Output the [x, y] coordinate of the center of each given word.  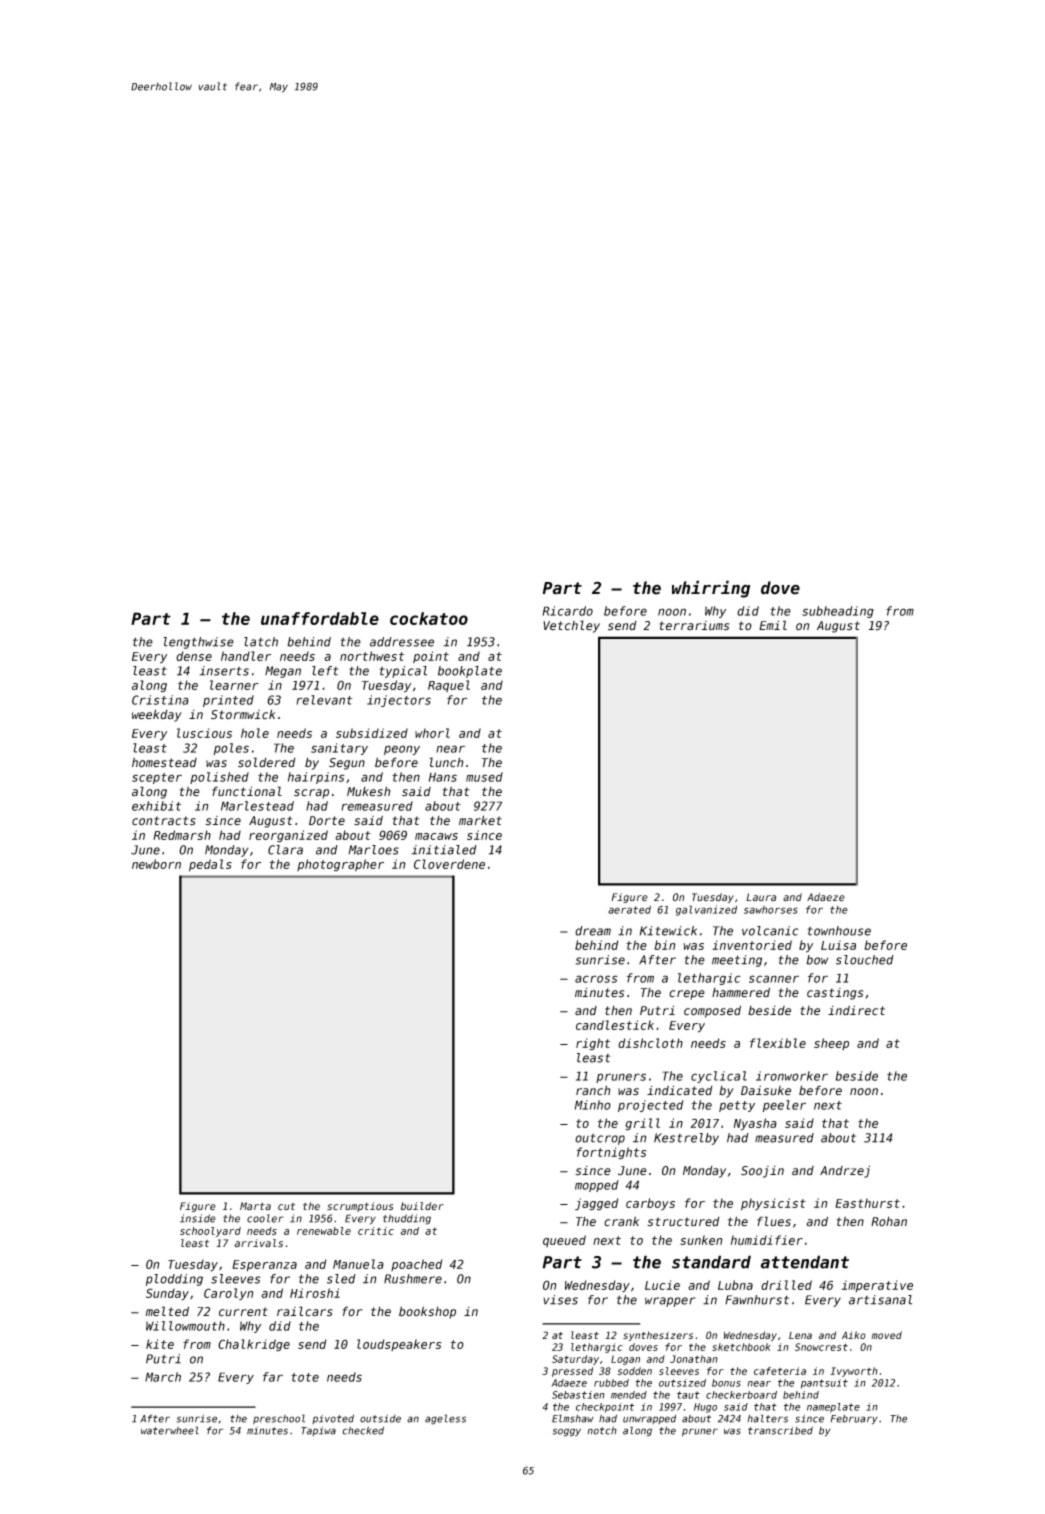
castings [835, 994]
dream [593, 931]
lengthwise [198, 643]
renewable [324, 1231]
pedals [210, 865]
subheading [838, 612]
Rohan [889, 1222]
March [163, 1377]
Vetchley [571, 626]
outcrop [600, 1139]
